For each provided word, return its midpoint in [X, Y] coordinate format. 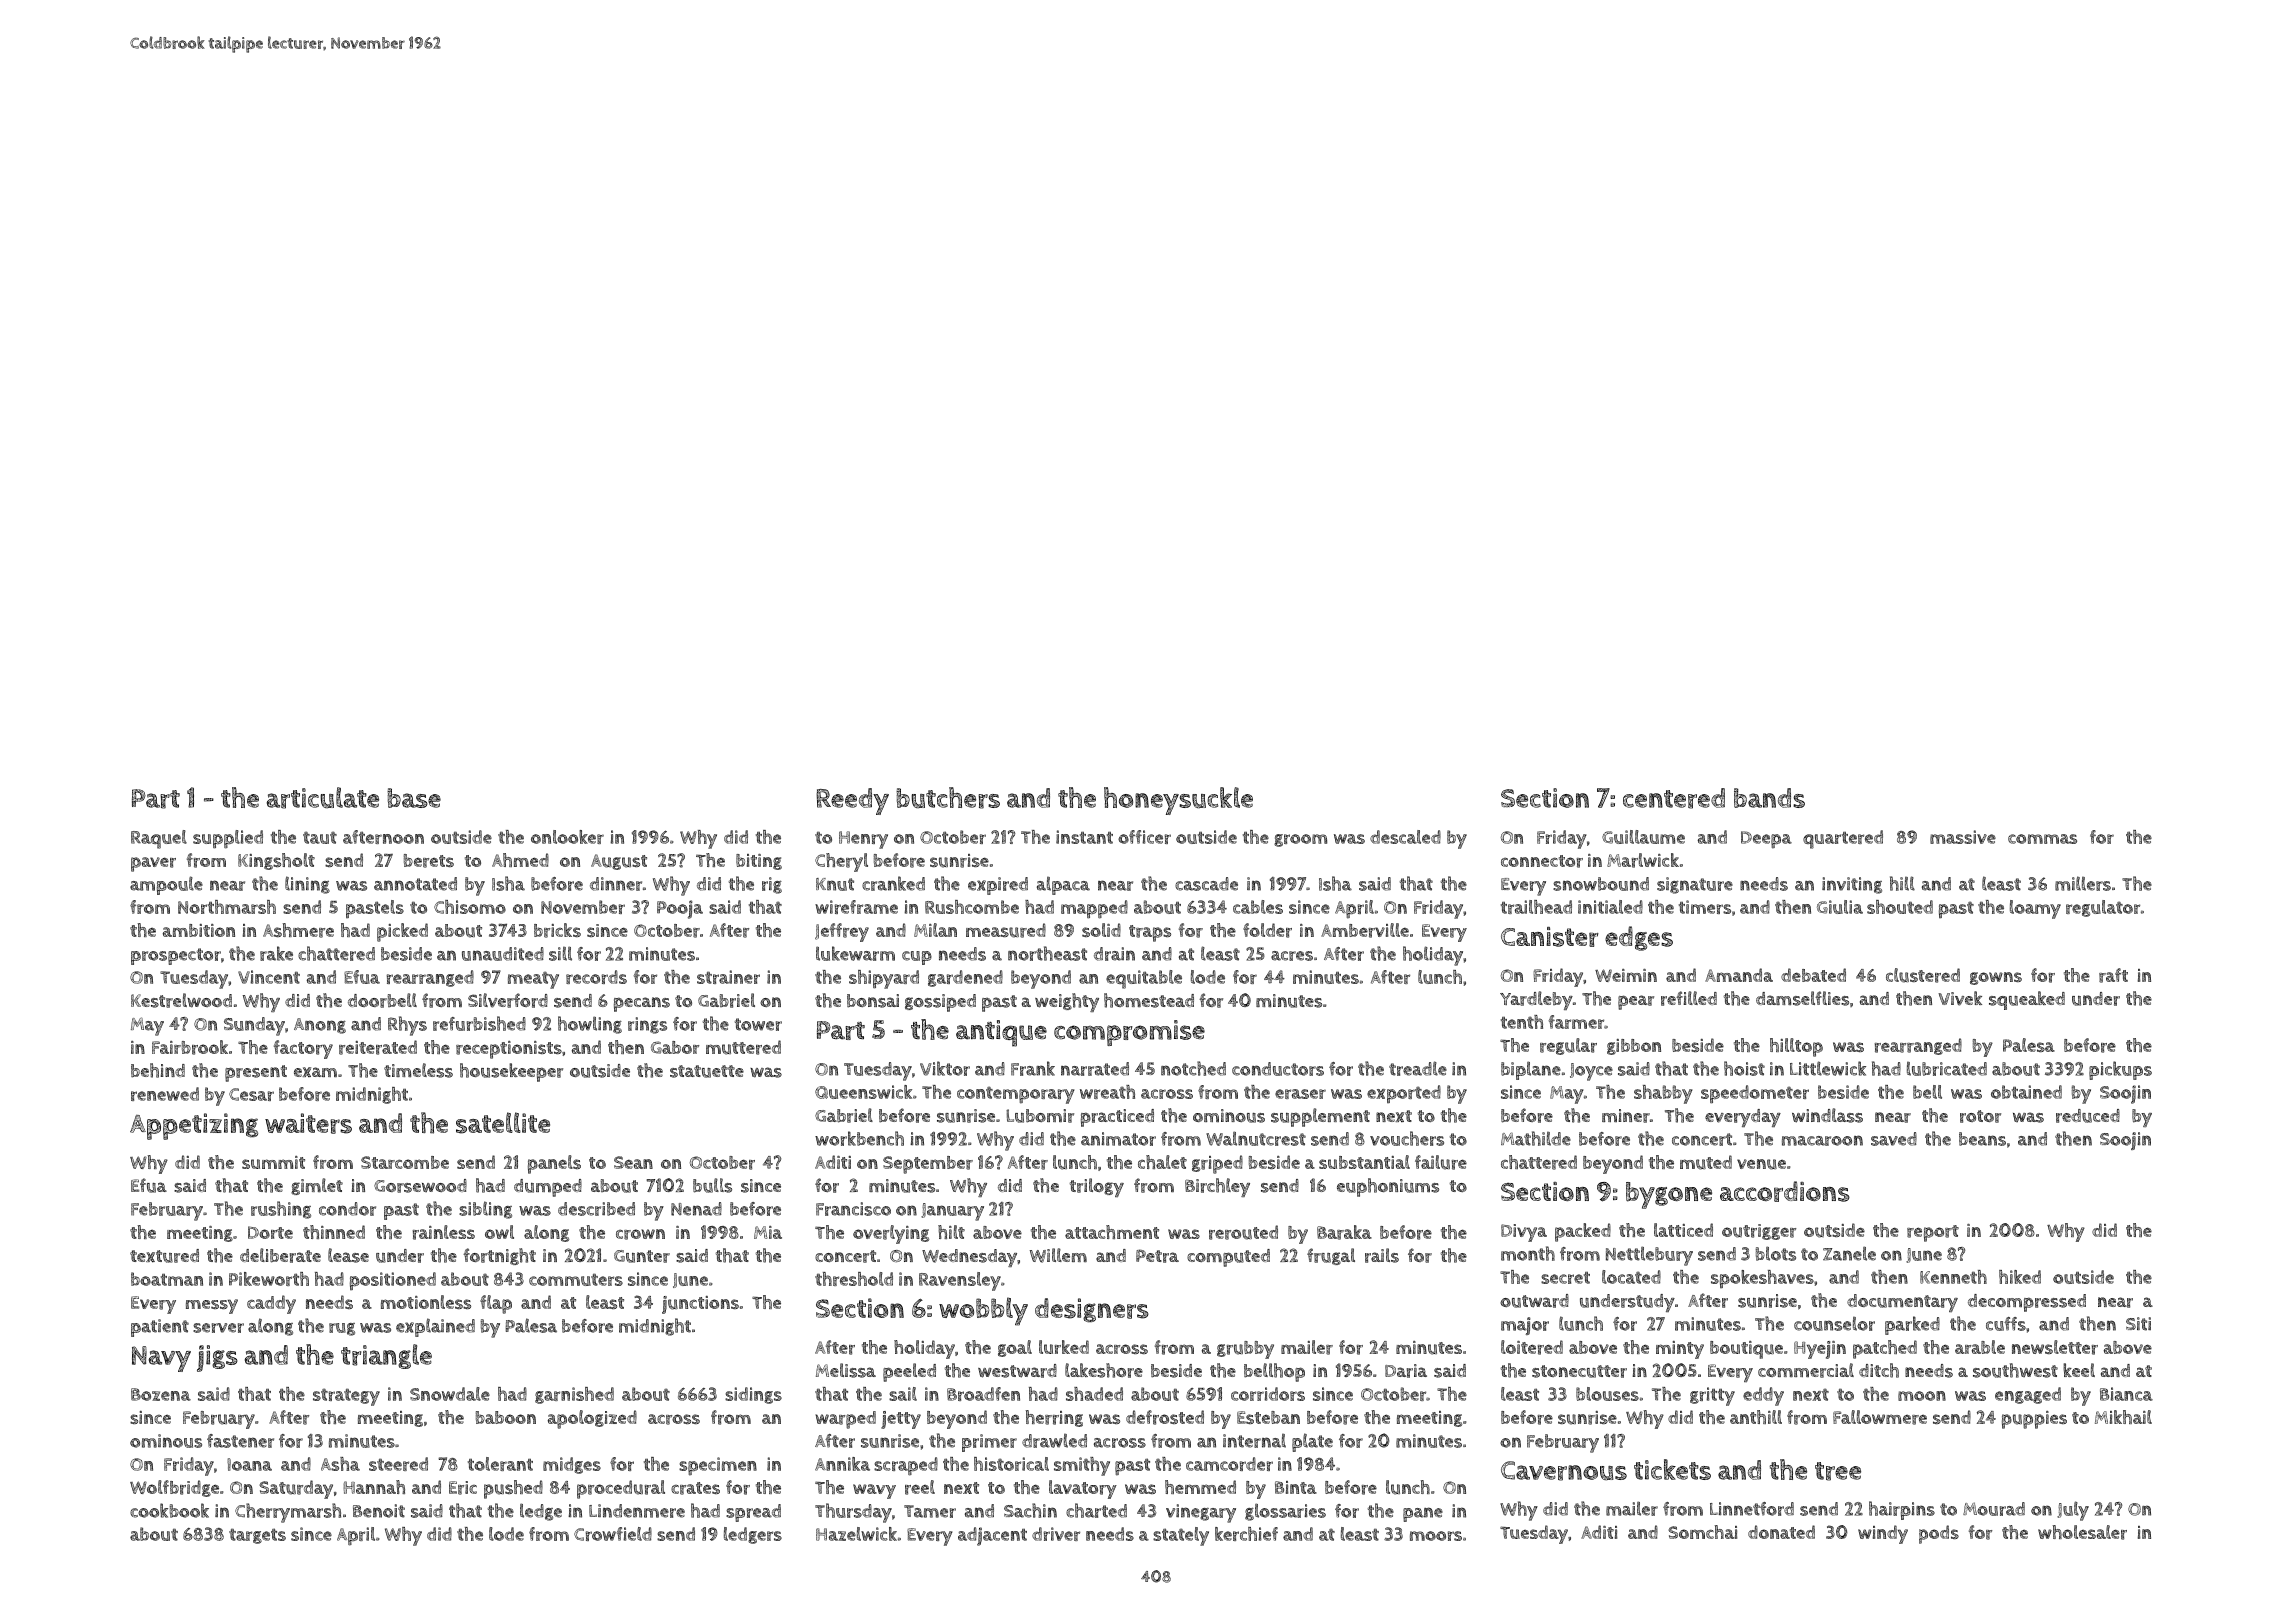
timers [1705, 907]
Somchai [1702, 1532]
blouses [1607, 1394]
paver [153, 864]
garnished [574, 1395]
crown [640, 1234]
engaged [2028, 1395]
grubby [1245, 1350]
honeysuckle [1178, 801]
